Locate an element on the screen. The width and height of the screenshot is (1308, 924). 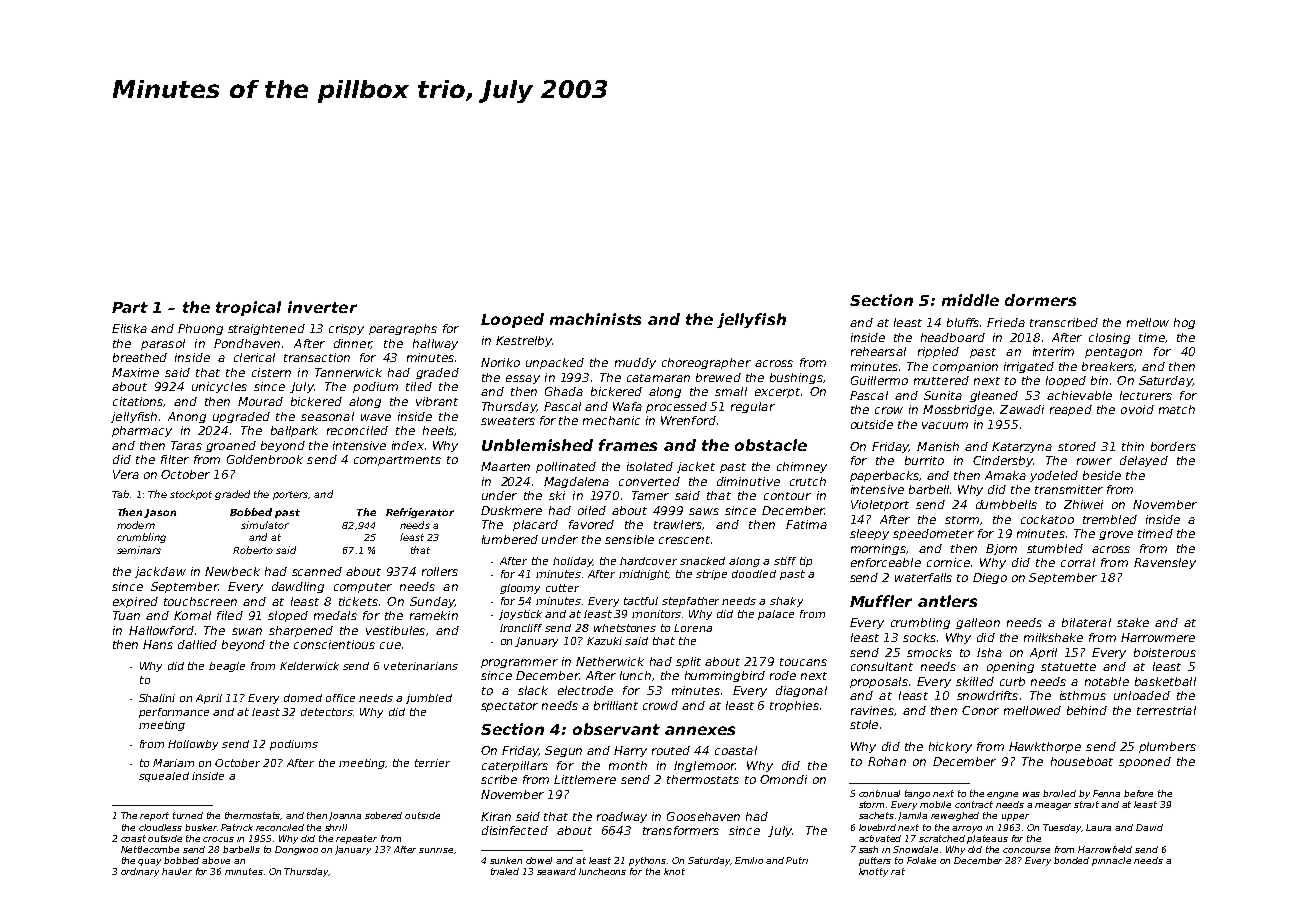
Goosehaven is located at coordinates (703, 816).
